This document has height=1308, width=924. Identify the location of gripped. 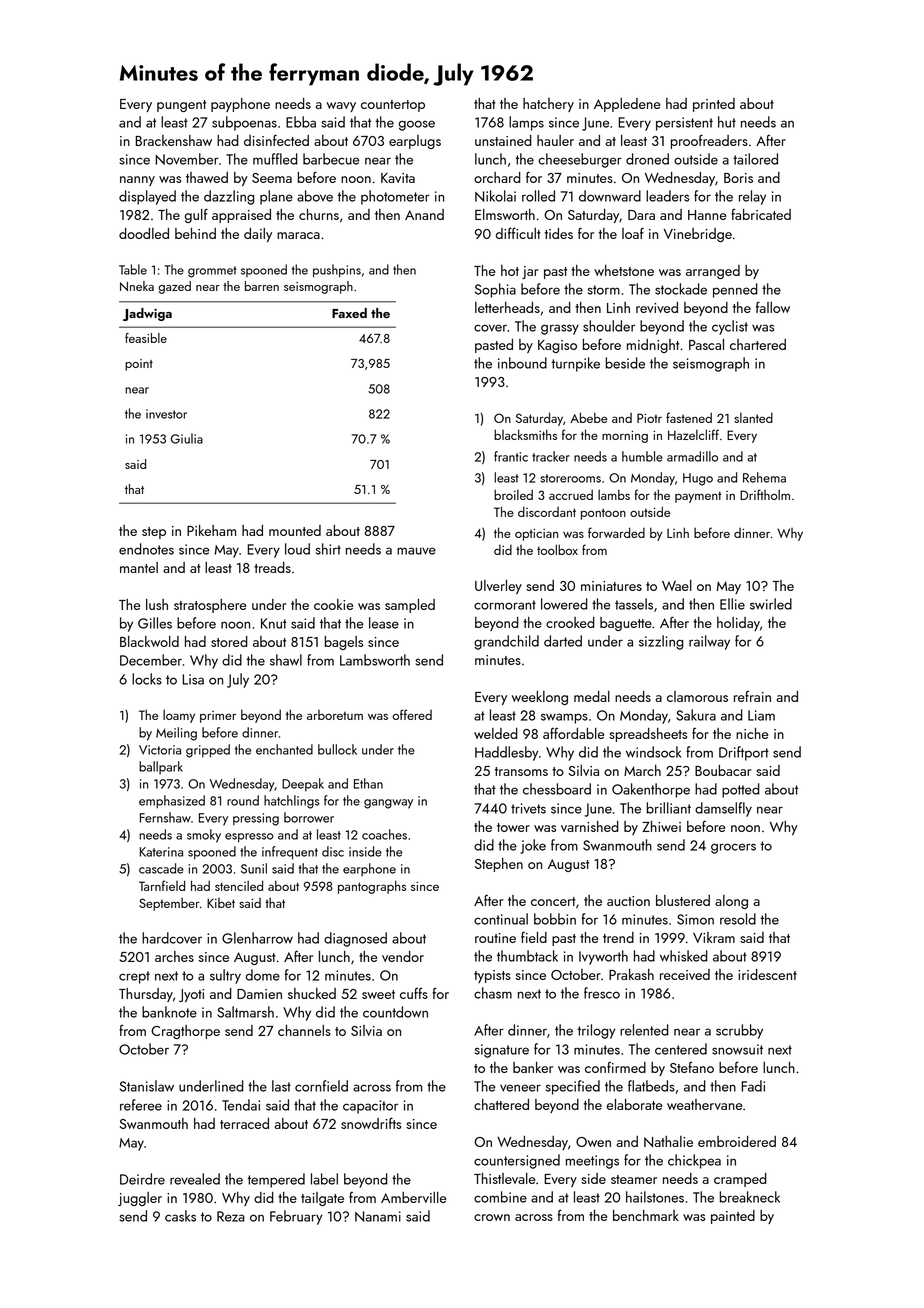
(208, 751).
